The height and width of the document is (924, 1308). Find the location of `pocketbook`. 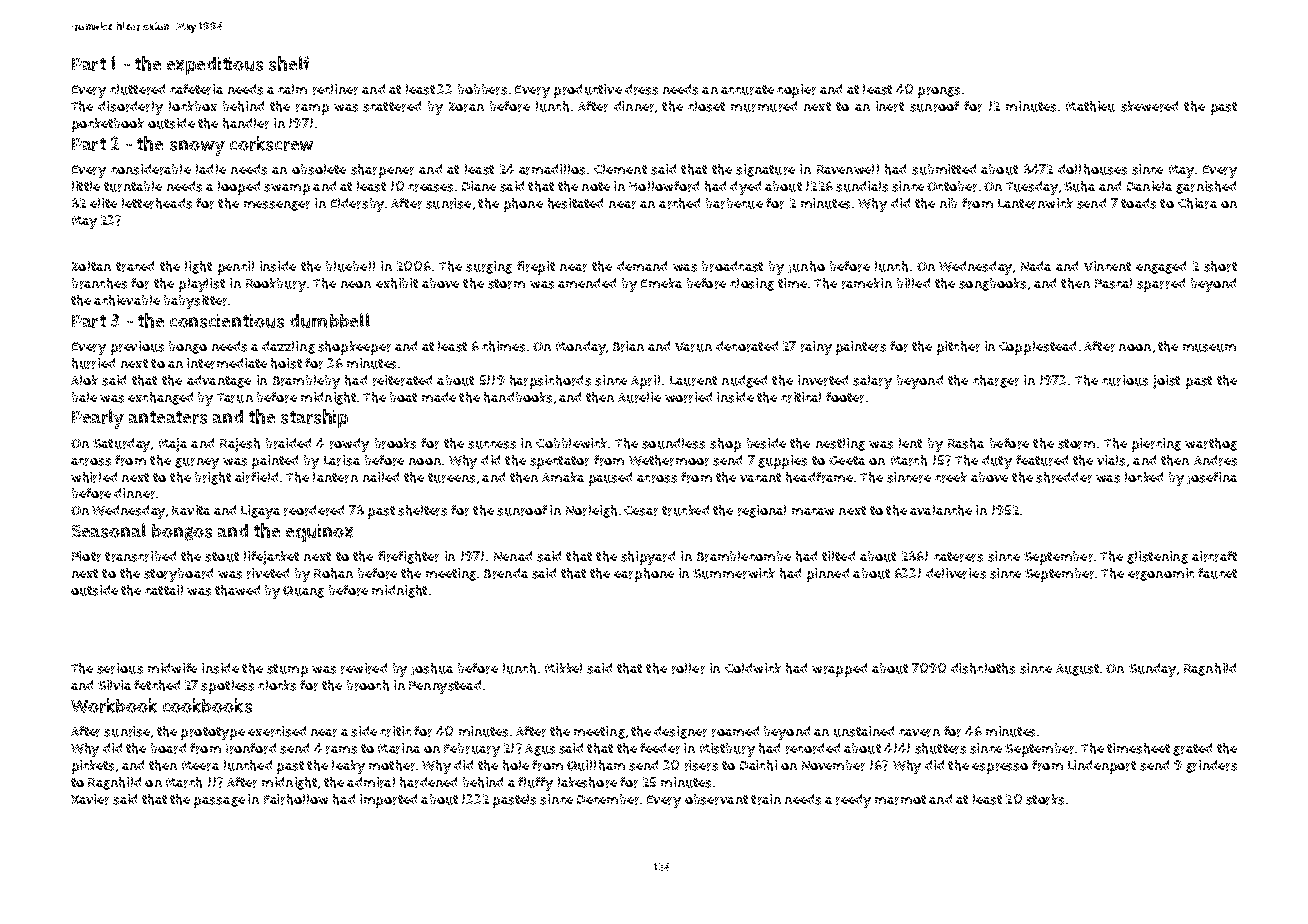

pocketbook is located at coordinates (108, 125).
